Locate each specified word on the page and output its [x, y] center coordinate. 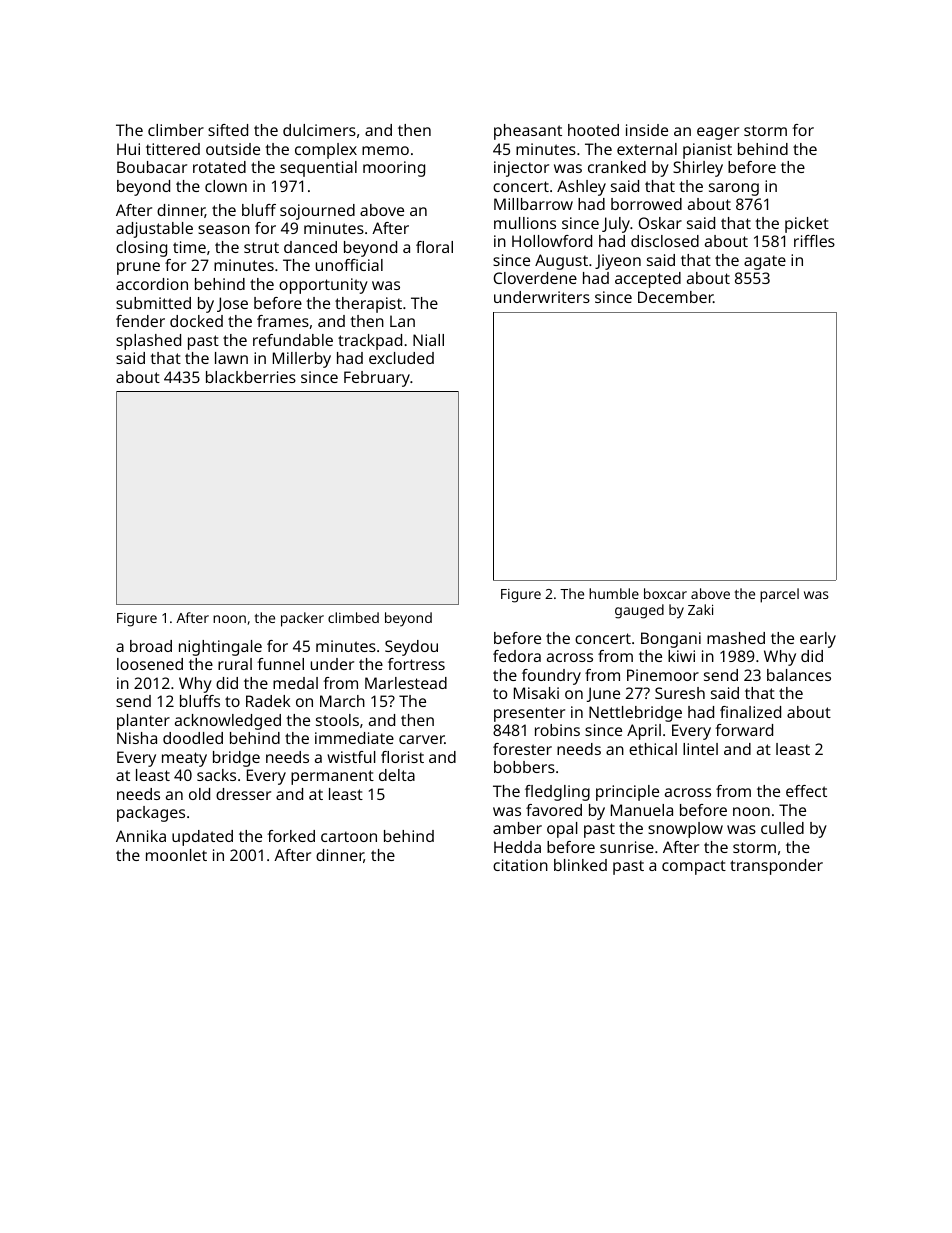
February [377, 379]
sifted [228, 130]
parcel [779, 595]
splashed [148, 342]
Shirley [698, 169]
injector [521, 169]
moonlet [176, 855]
